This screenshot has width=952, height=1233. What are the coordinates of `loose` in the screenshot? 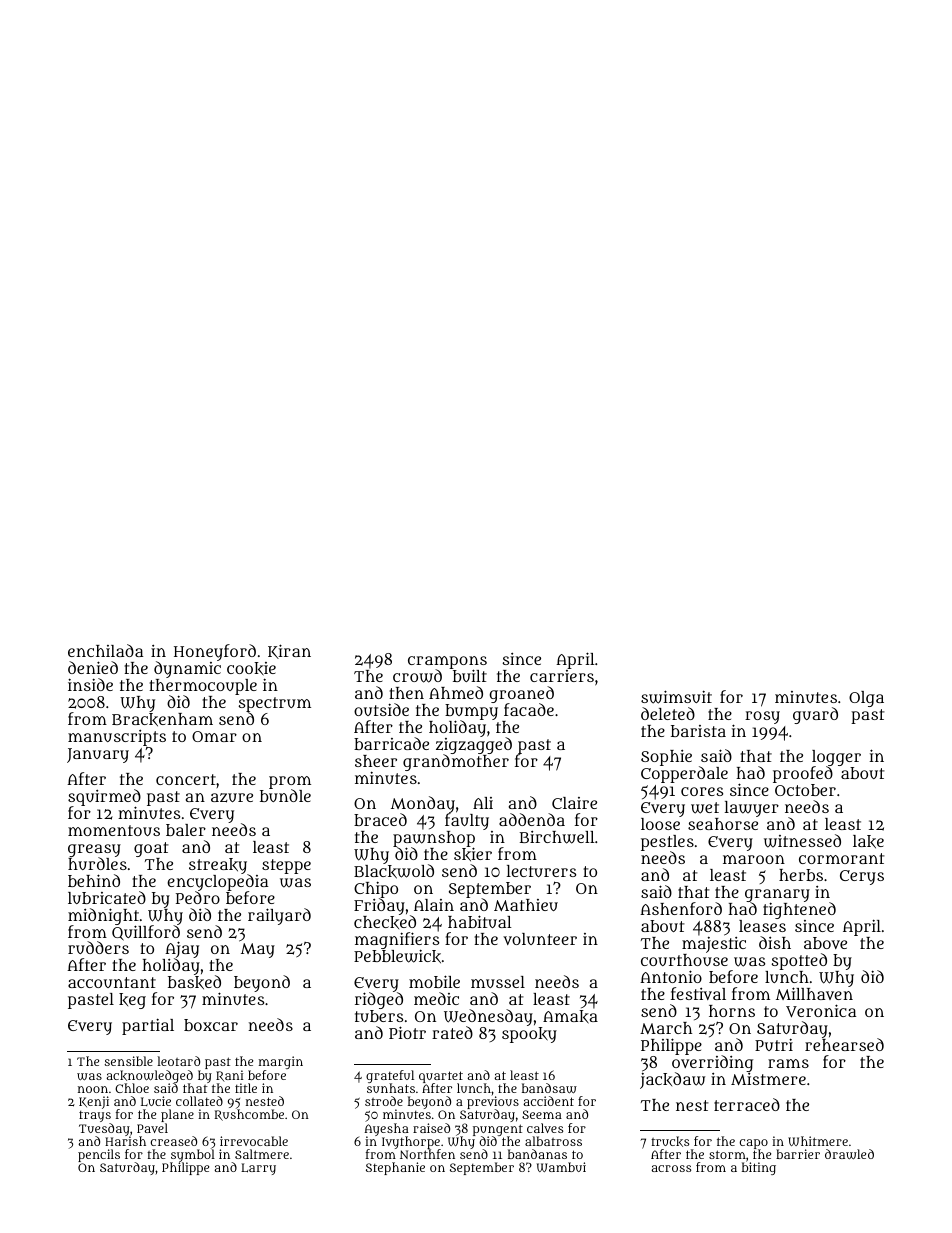 It's located at (660, 824).
